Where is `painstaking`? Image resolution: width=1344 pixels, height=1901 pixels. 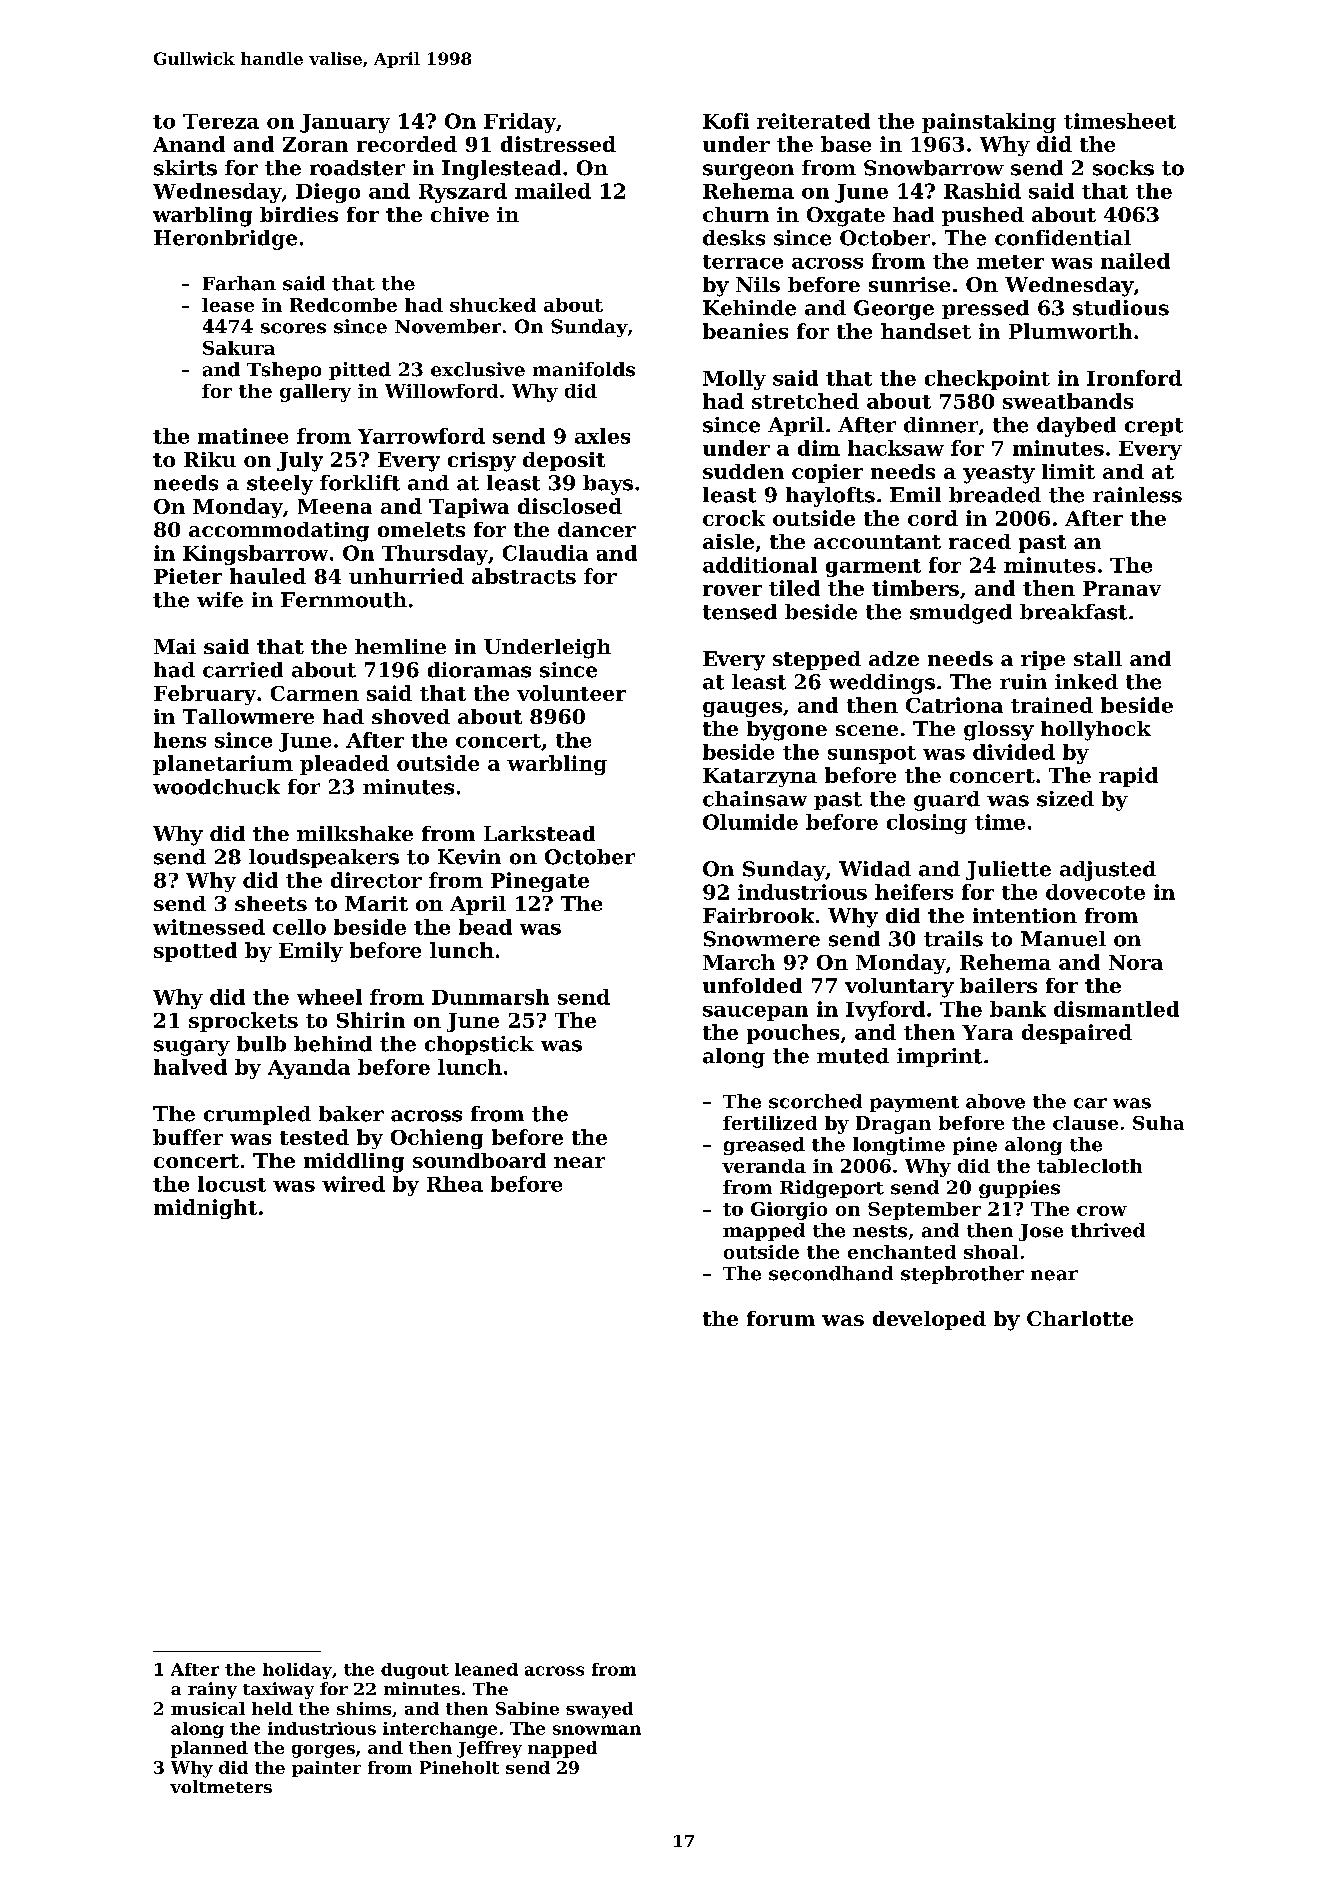 painstaking is located at coordinates (989, 123).
